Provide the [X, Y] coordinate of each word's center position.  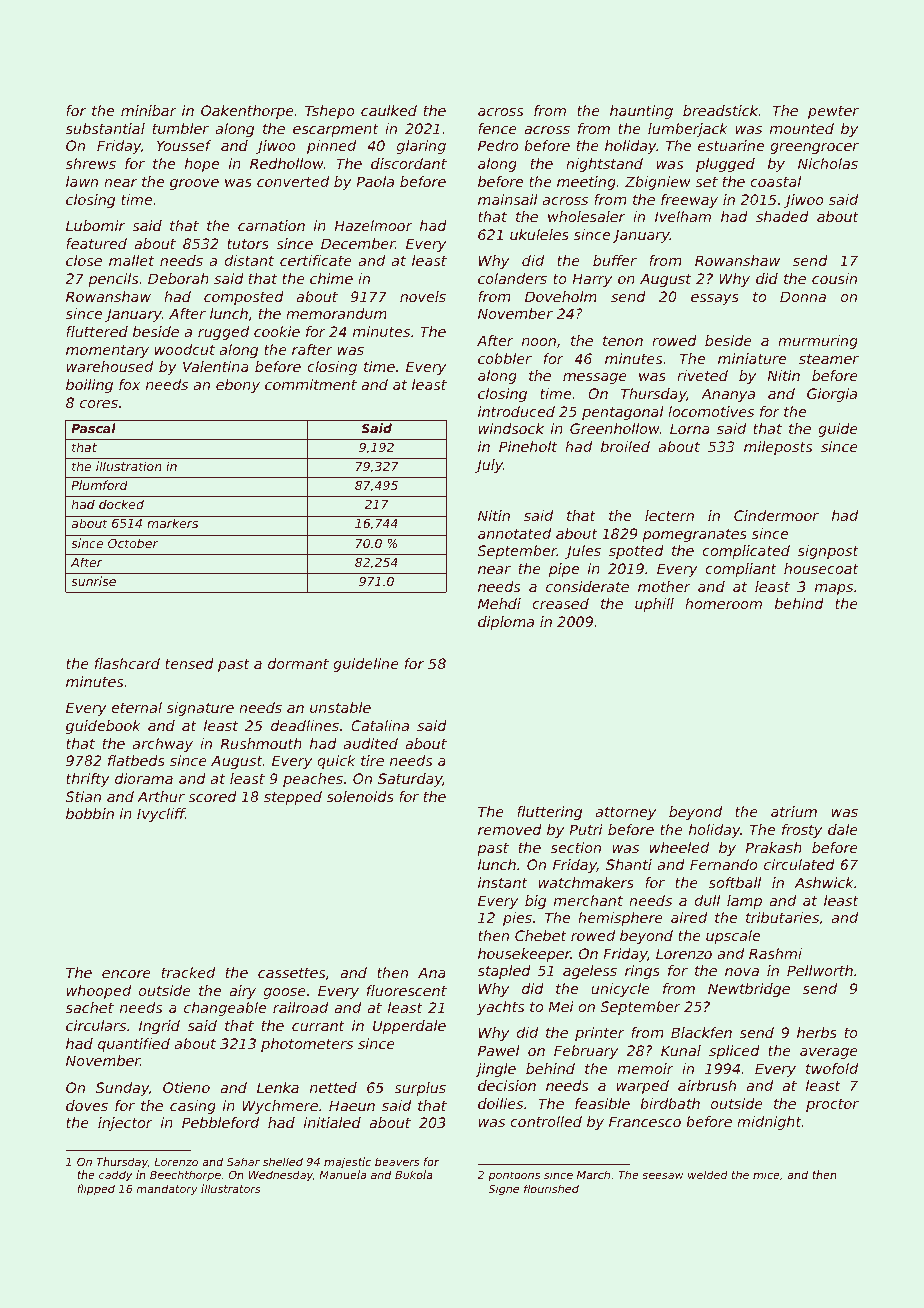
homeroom [723, 603]
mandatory [167, 1190]
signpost [828, 552]
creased [560, 603]
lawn [82, 181]
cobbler [505, 358]
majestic [347, 1162]
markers [172, 523]
